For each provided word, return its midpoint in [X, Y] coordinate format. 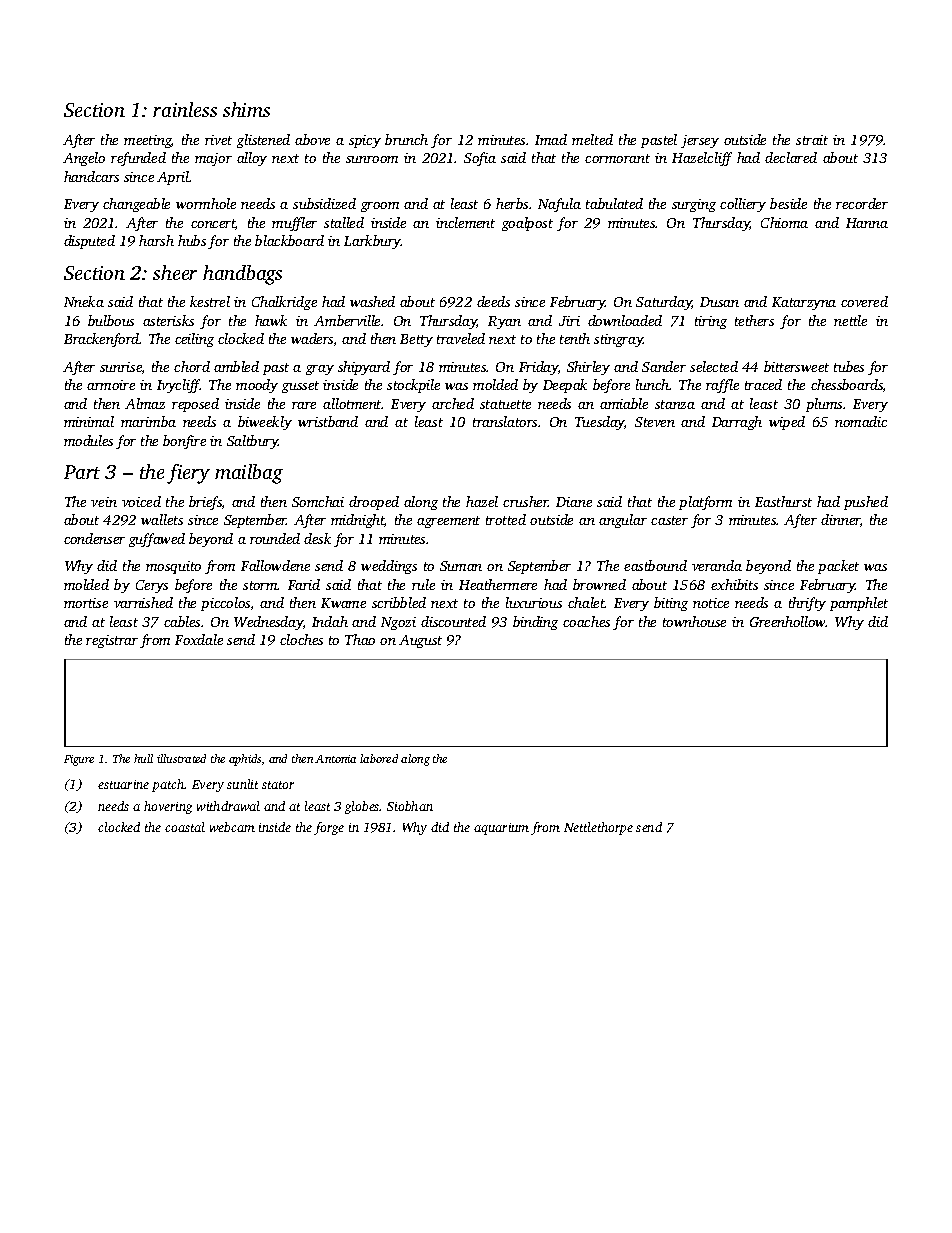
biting [671, 604]
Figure [79, 760]
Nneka [84, 301]
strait [812, 140]
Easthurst [783, 501]
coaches [586, 621]
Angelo [84, 159]
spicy [365, 141]
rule [423, 584]
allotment [352, 403]
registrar [112, 641]
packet [838, 567]
